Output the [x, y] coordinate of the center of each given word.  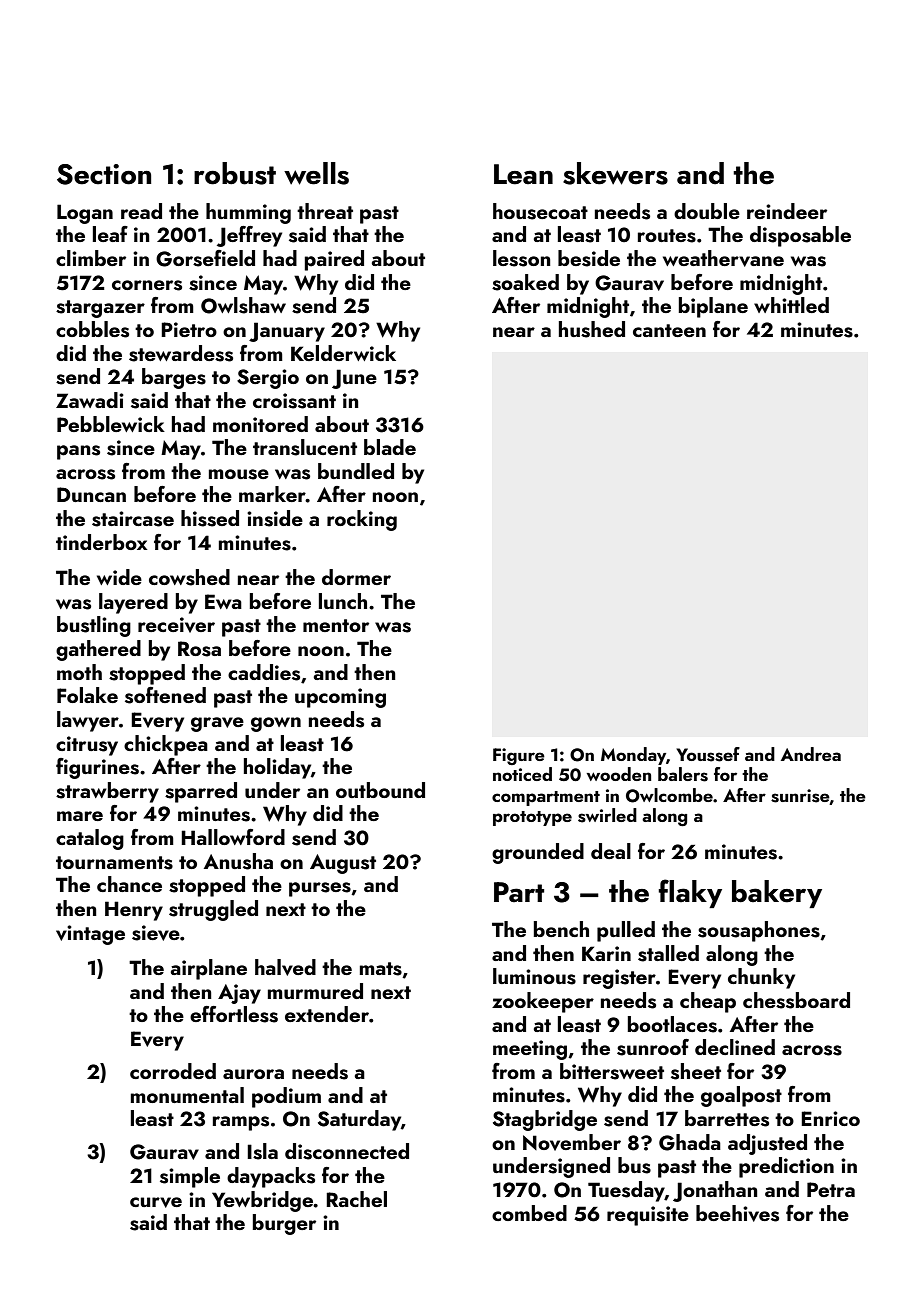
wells [316, 173]
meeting [530, 1050]
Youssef [708, 754]
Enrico [830, 1118]
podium [286, 1097]
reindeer [787, 211]
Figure [519, 756]
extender [327, 1014]
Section [104, 174]
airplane [208, 969]
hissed [210, 518]
